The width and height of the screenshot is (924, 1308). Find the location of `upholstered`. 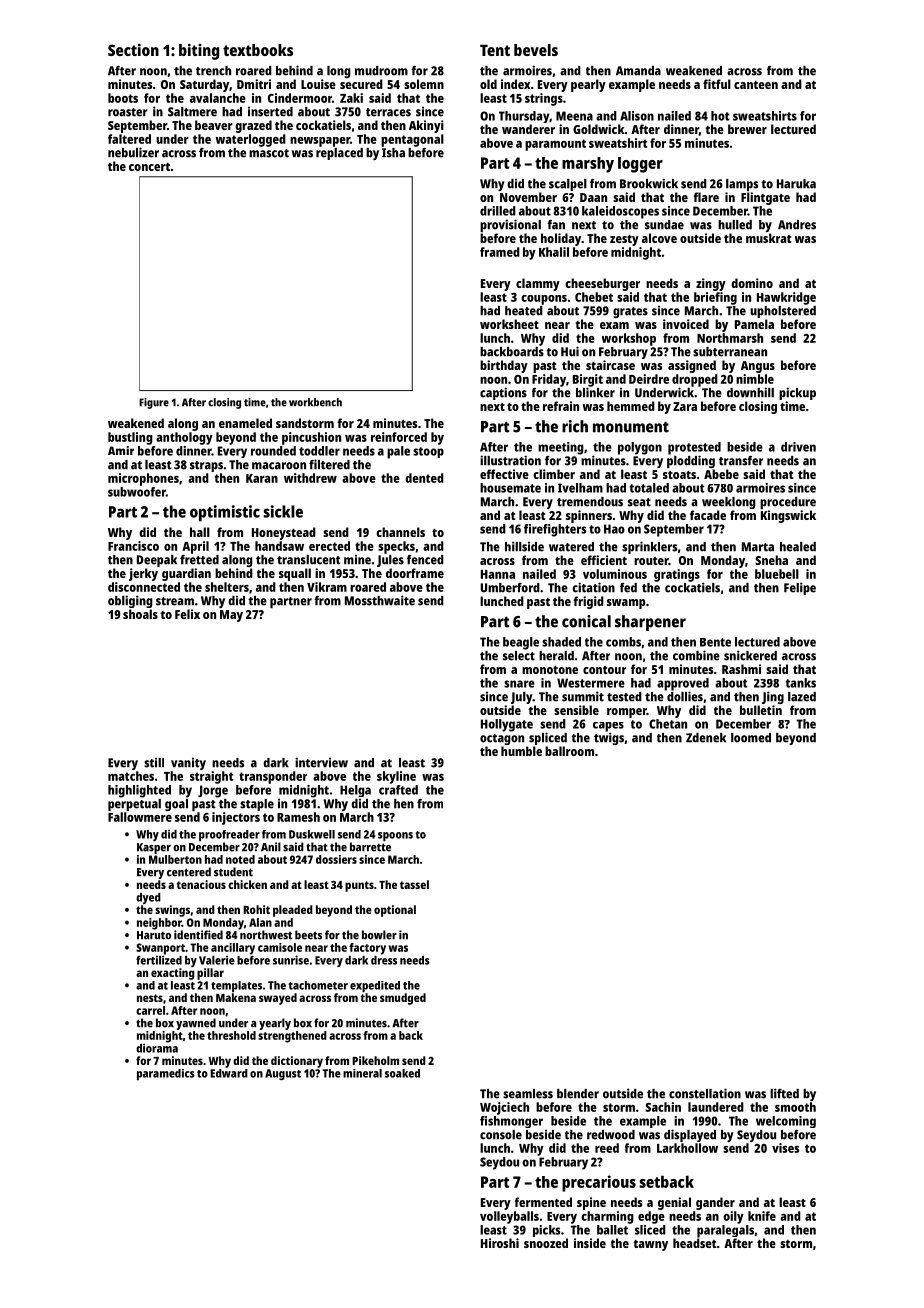

upholstered is located at coordinates (783, 312).
